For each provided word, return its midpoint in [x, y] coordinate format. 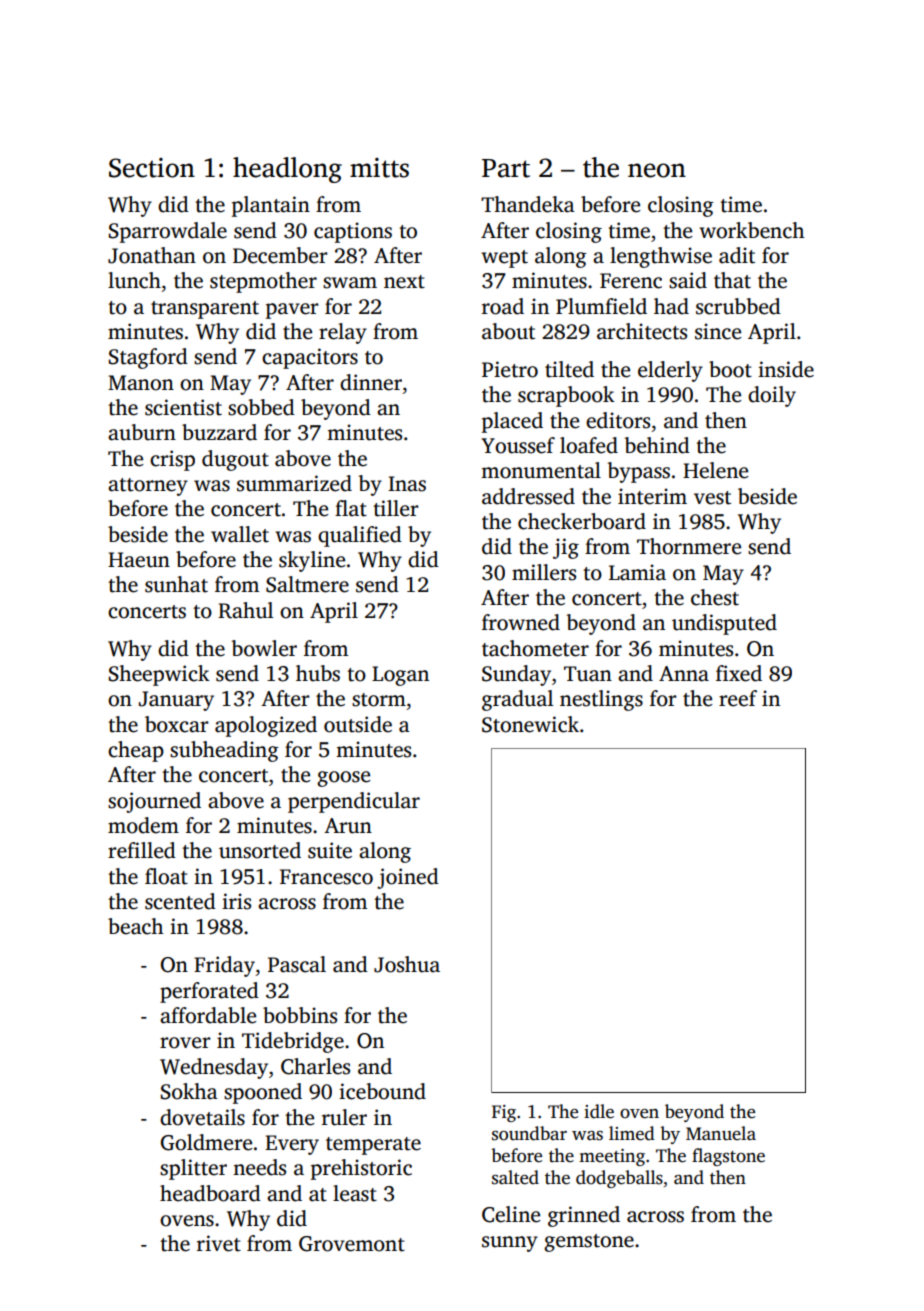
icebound [382, 1091]
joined [408, 878]
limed [632, 1133]
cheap [136, 751]
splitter [193, 1169]
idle [599, 1111]
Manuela [721, 1133]
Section [152, 168]
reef [738, 698]
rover [185, 1043]
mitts [379, 168]
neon [657, 170]
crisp [172, 460]
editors [618, 420]
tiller [396, 508]
